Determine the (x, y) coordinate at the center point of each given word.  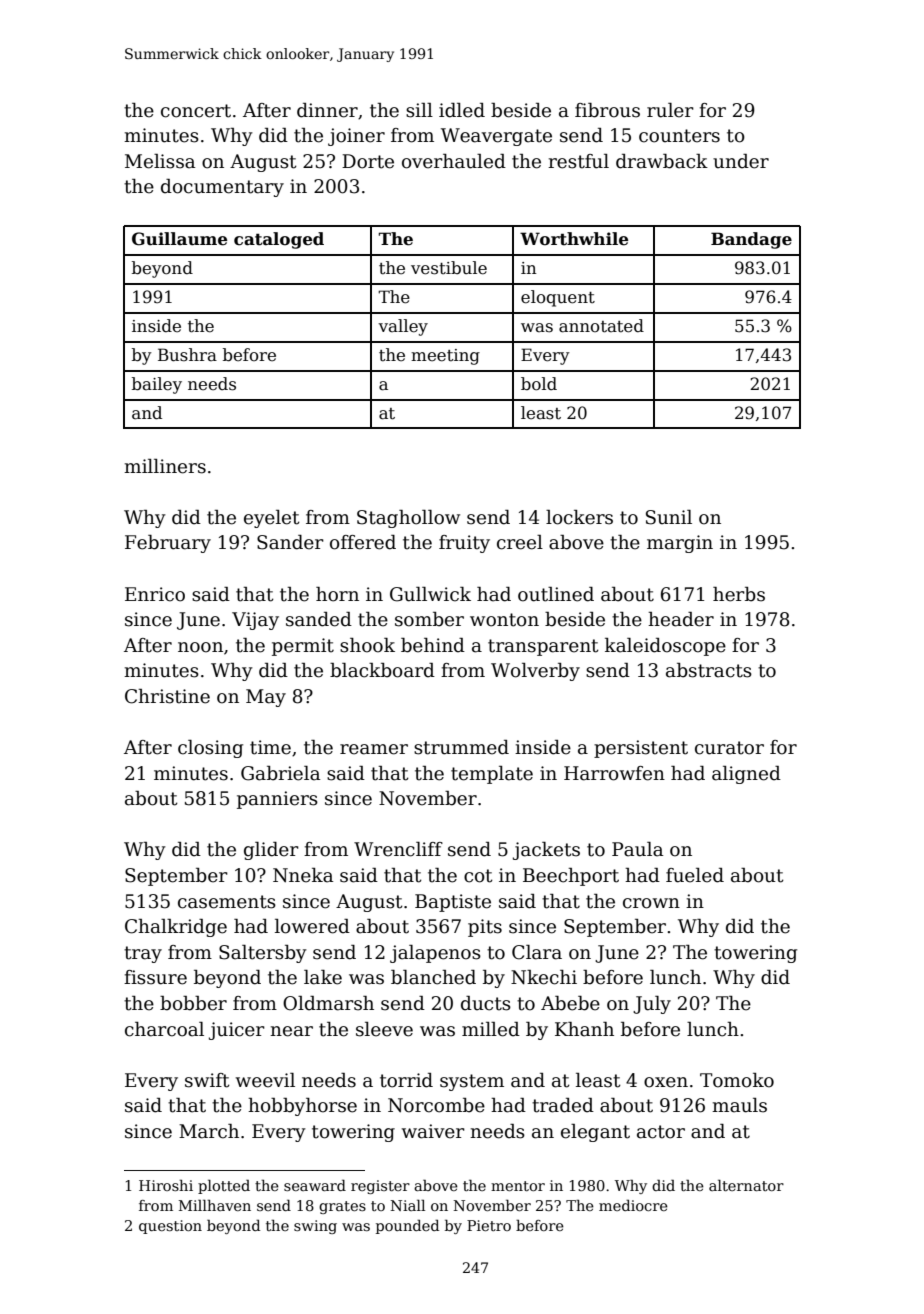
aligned (746, 775)
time (270, 747)
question (170, 1227)
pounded (407, 1226)
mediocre (633, 1205)
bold (539, 384)
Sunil (669, 517)
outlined (556, 594)
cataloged (279, 240)
